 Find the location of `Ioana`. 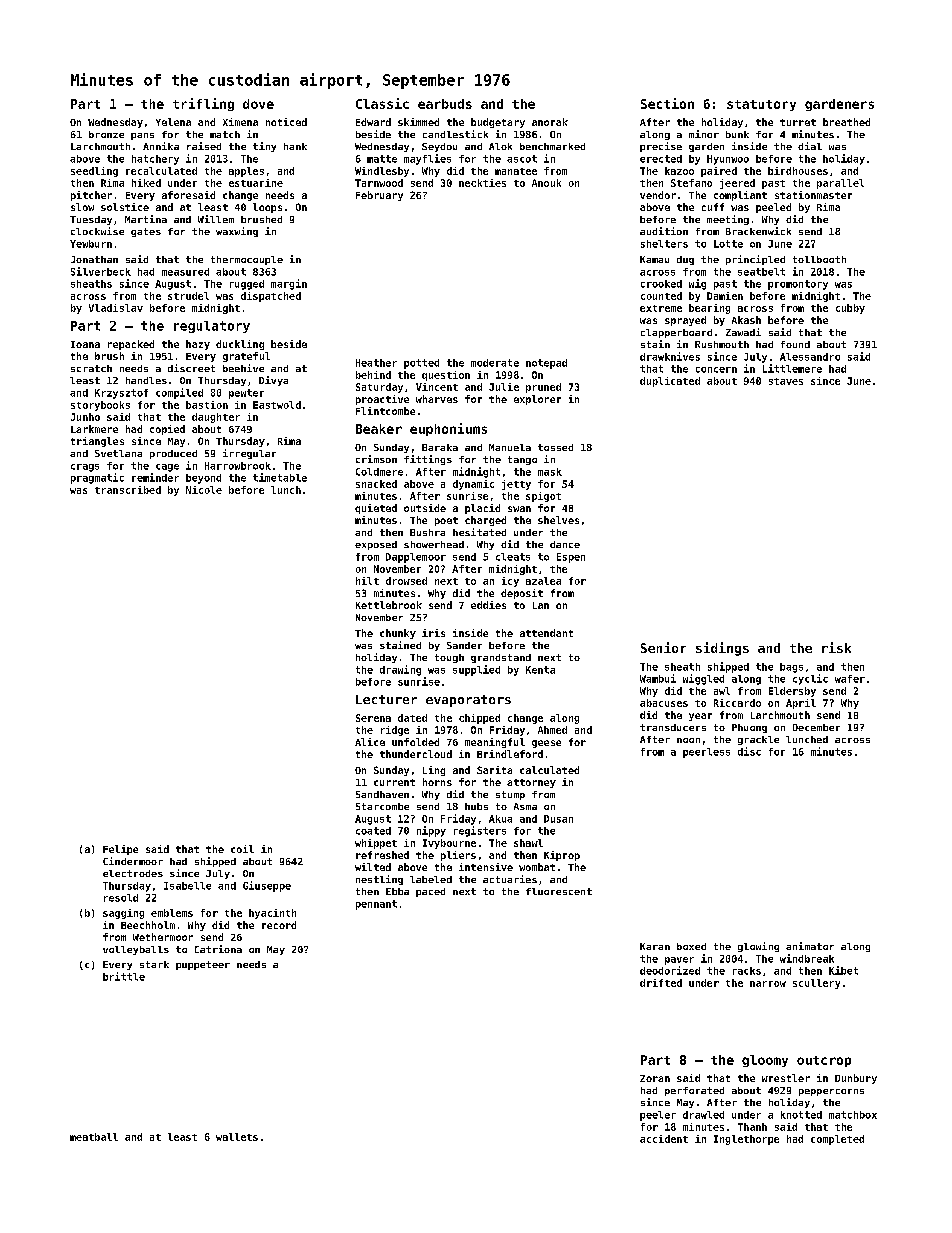

Ioana is located at coordinates (85, 344).
